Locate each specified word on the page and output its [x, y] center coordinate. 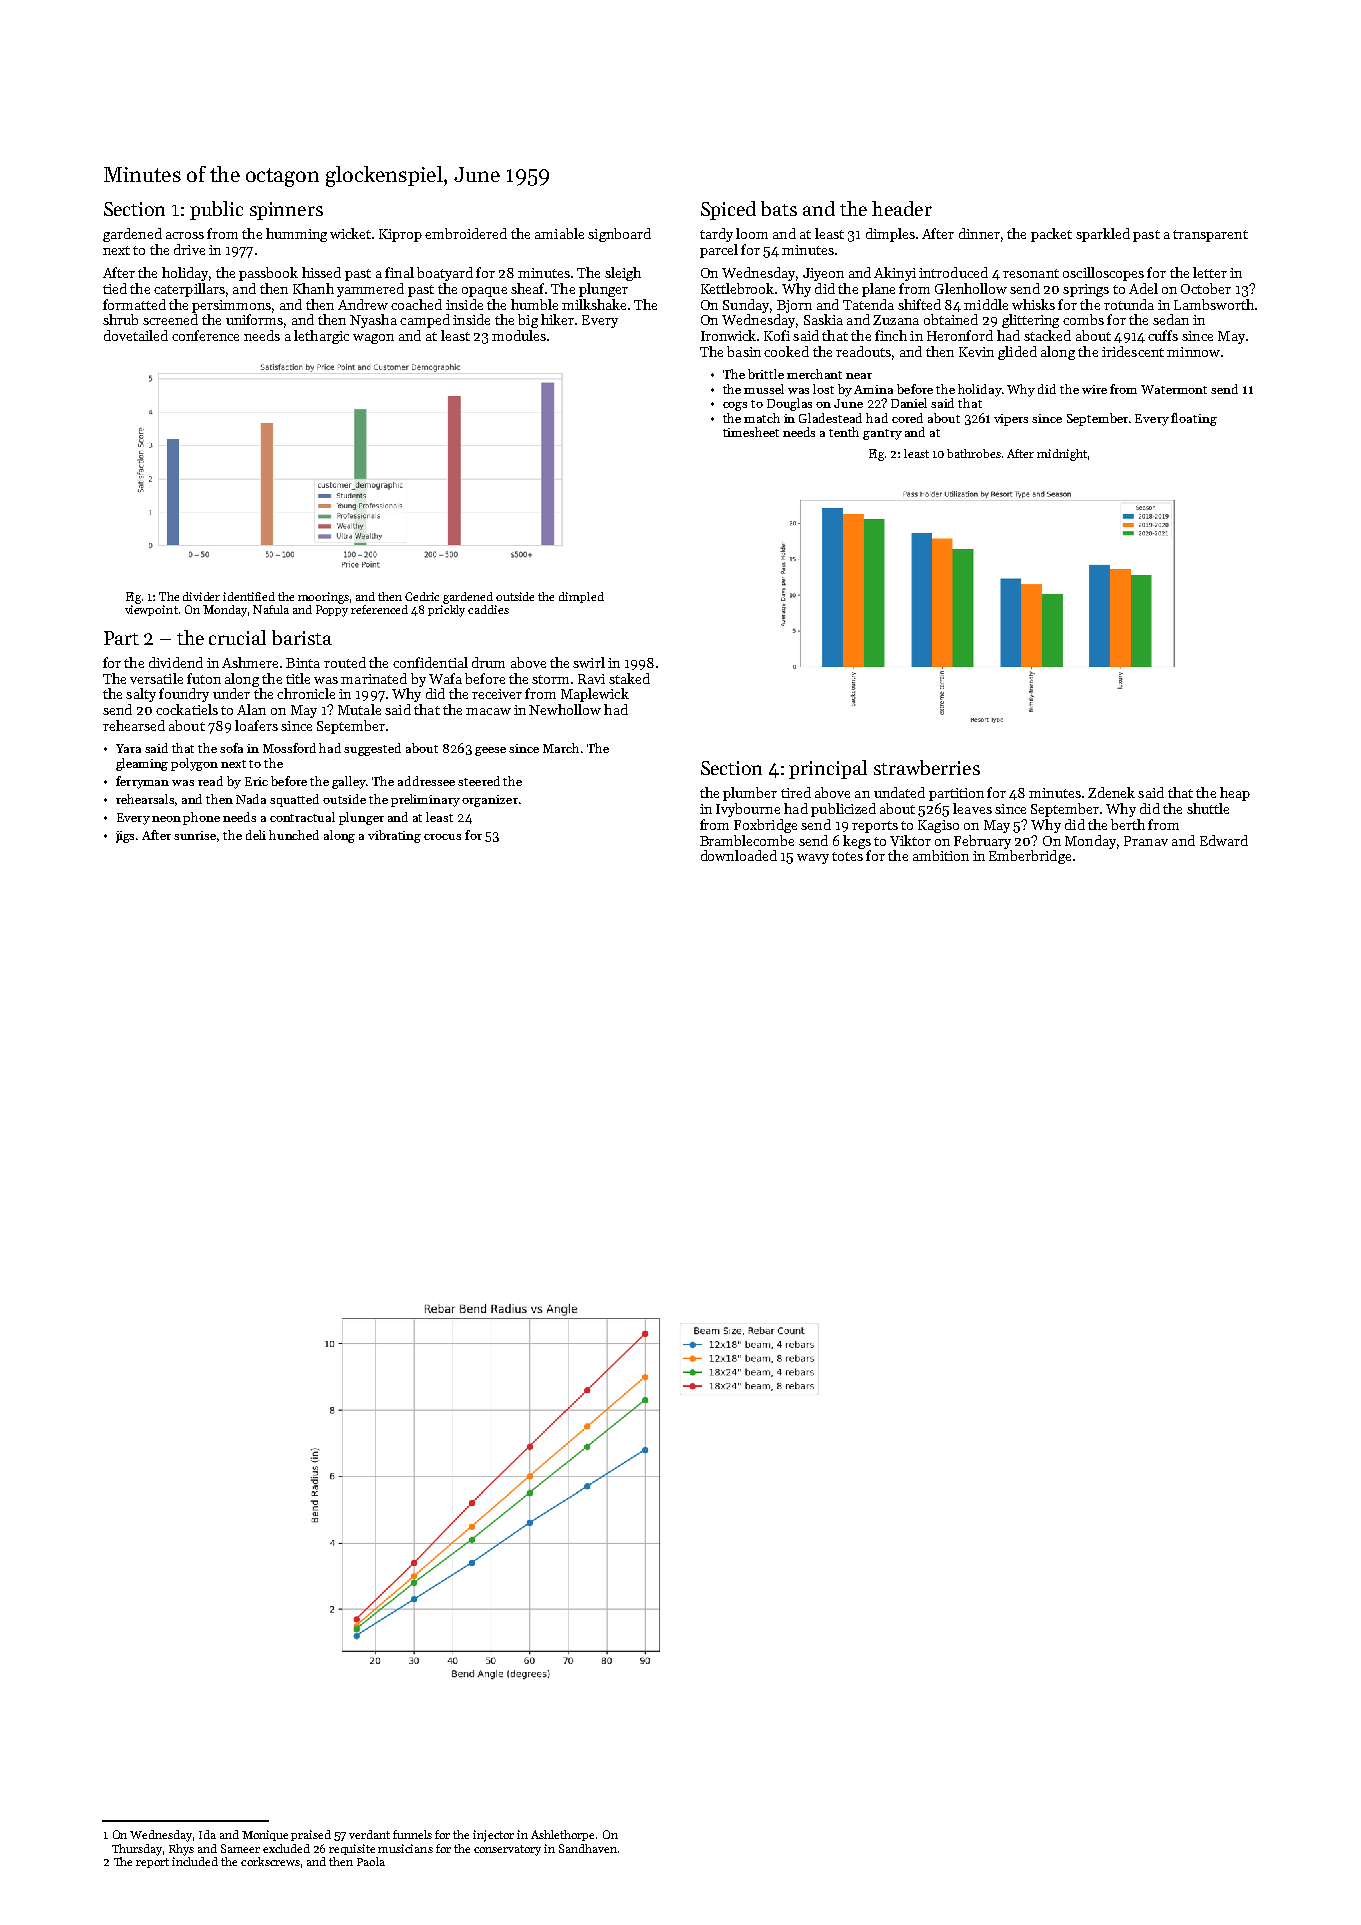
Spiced [728, 210]
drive [189, 249]
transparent [1210, 236]
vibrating [394, 836]
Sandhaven [588, 1848]
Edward [1224, 840]
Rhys [181, 1850]
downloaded [739, 855]
